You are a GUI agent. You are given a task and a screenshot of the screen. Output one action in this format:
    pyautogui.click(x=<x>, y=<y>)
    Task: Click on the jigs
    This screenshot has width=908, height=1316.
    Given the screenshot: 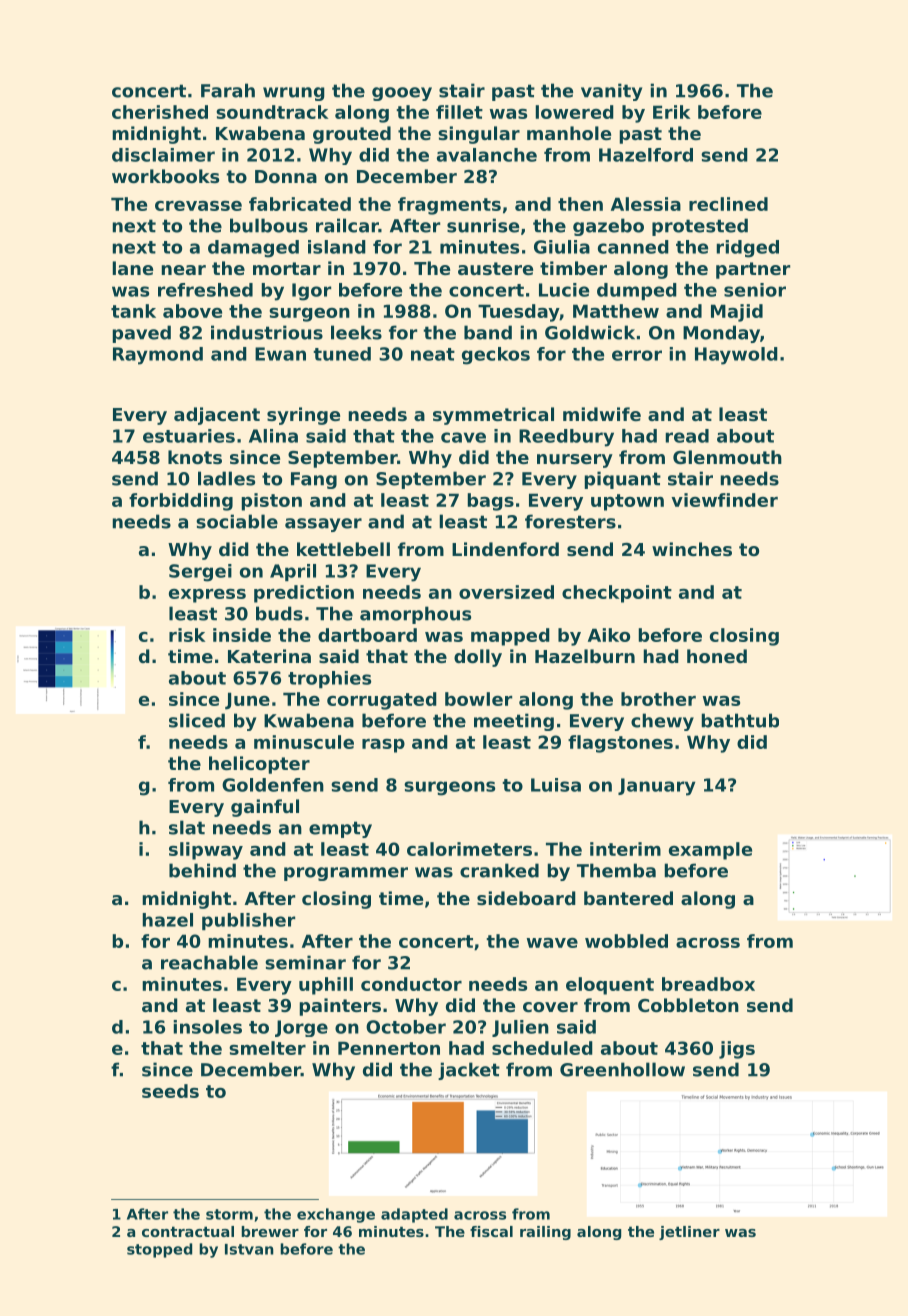 What is the action you would take?
    pyautogui.click(x=737, y=1050)
